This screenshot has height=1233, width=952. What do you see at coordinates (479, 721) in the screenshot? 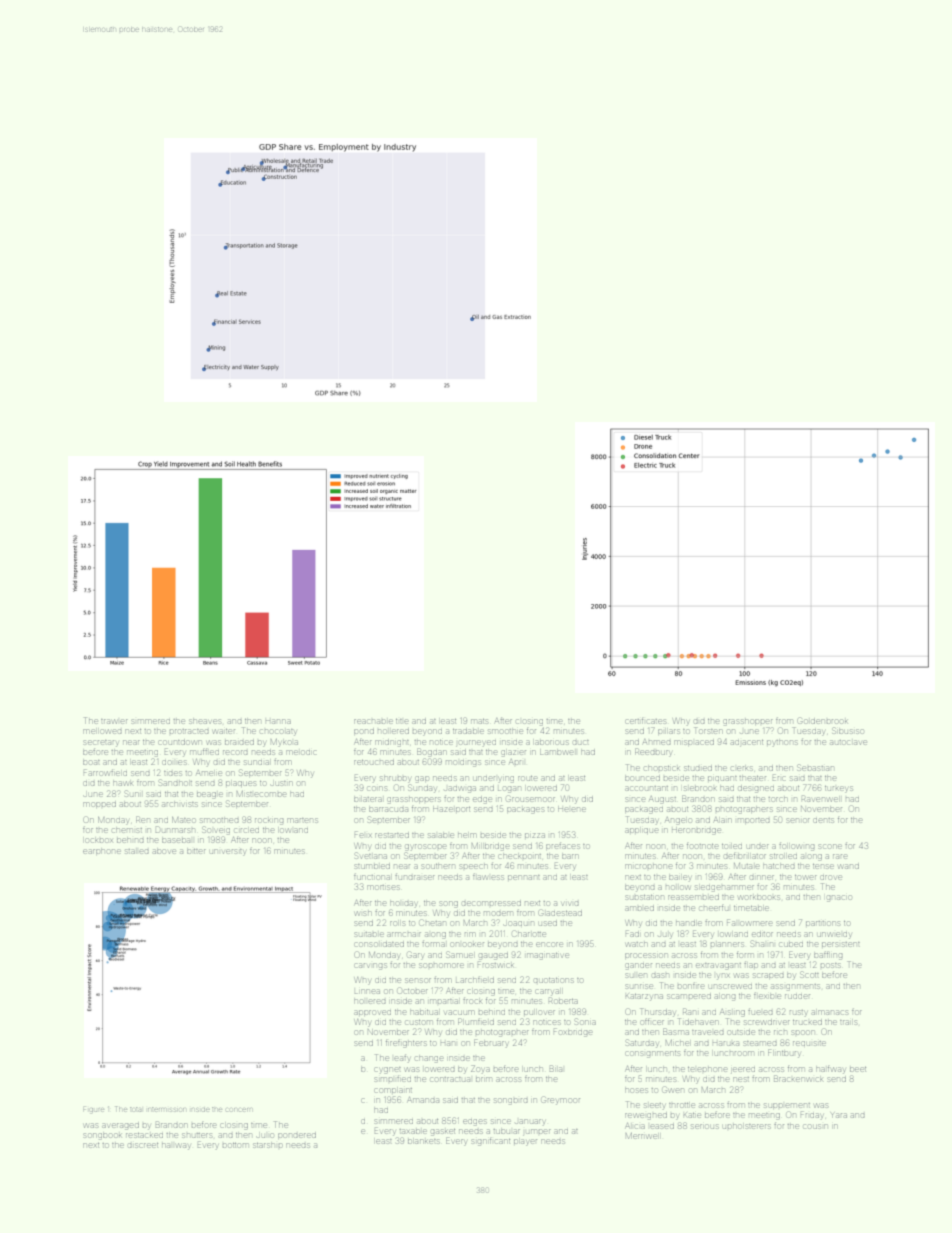
I see `mats` at bounding box center [479, 721].
